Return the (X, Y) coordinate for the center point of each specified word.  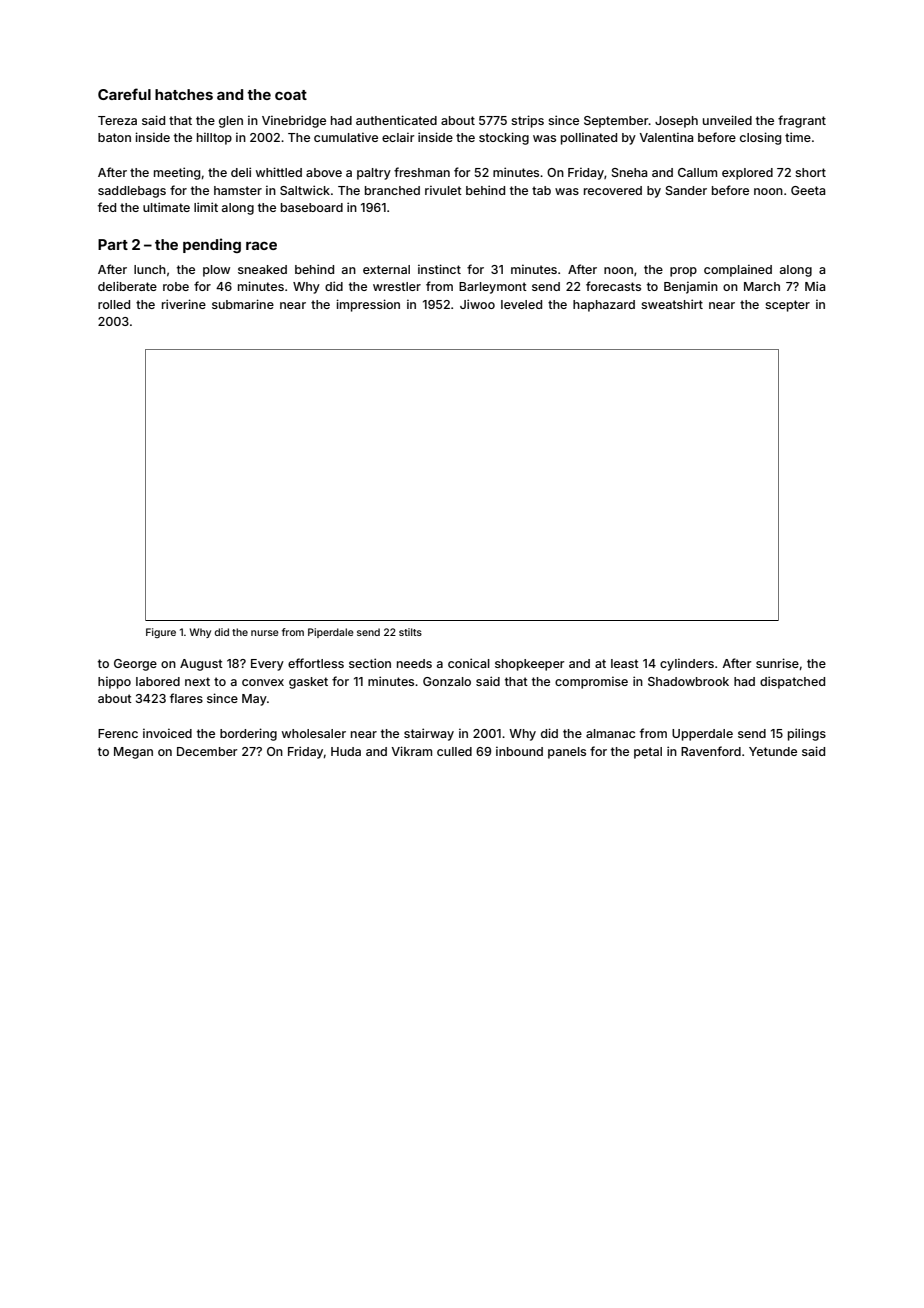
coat (291, 95)
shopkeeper (529, 665)
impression (368, 305)
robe (176, 286)
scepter (787, 306)
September (616, 122)
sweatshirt (672, 304)
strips (527, 121)
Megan (133, 753)
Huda (346, 751)
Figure (161, 633)
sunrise (777, 663)
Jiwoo (477, 304)
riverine (184, 304)
